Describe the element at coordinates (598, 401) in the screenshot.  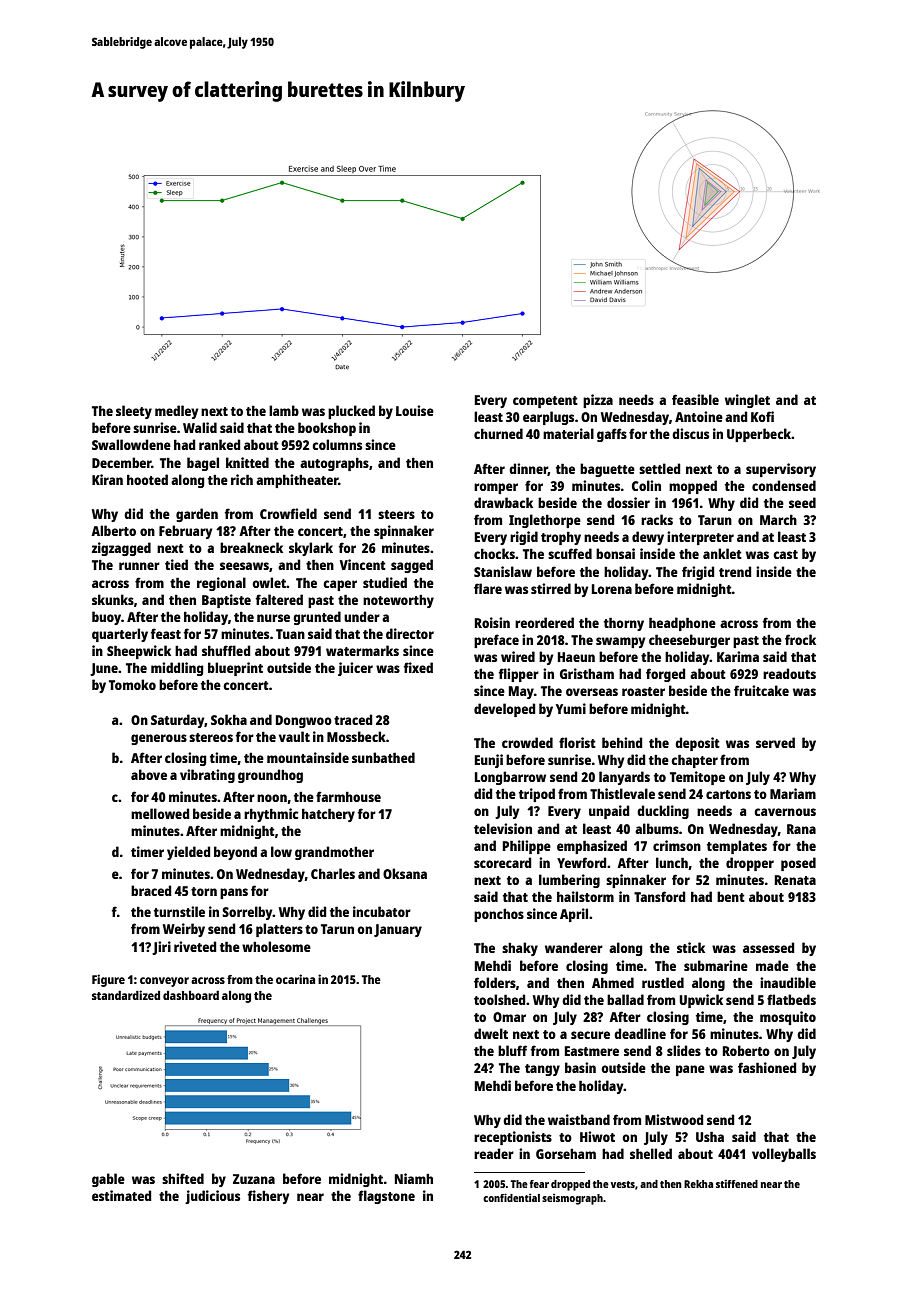
I see `pizza` at that location.
